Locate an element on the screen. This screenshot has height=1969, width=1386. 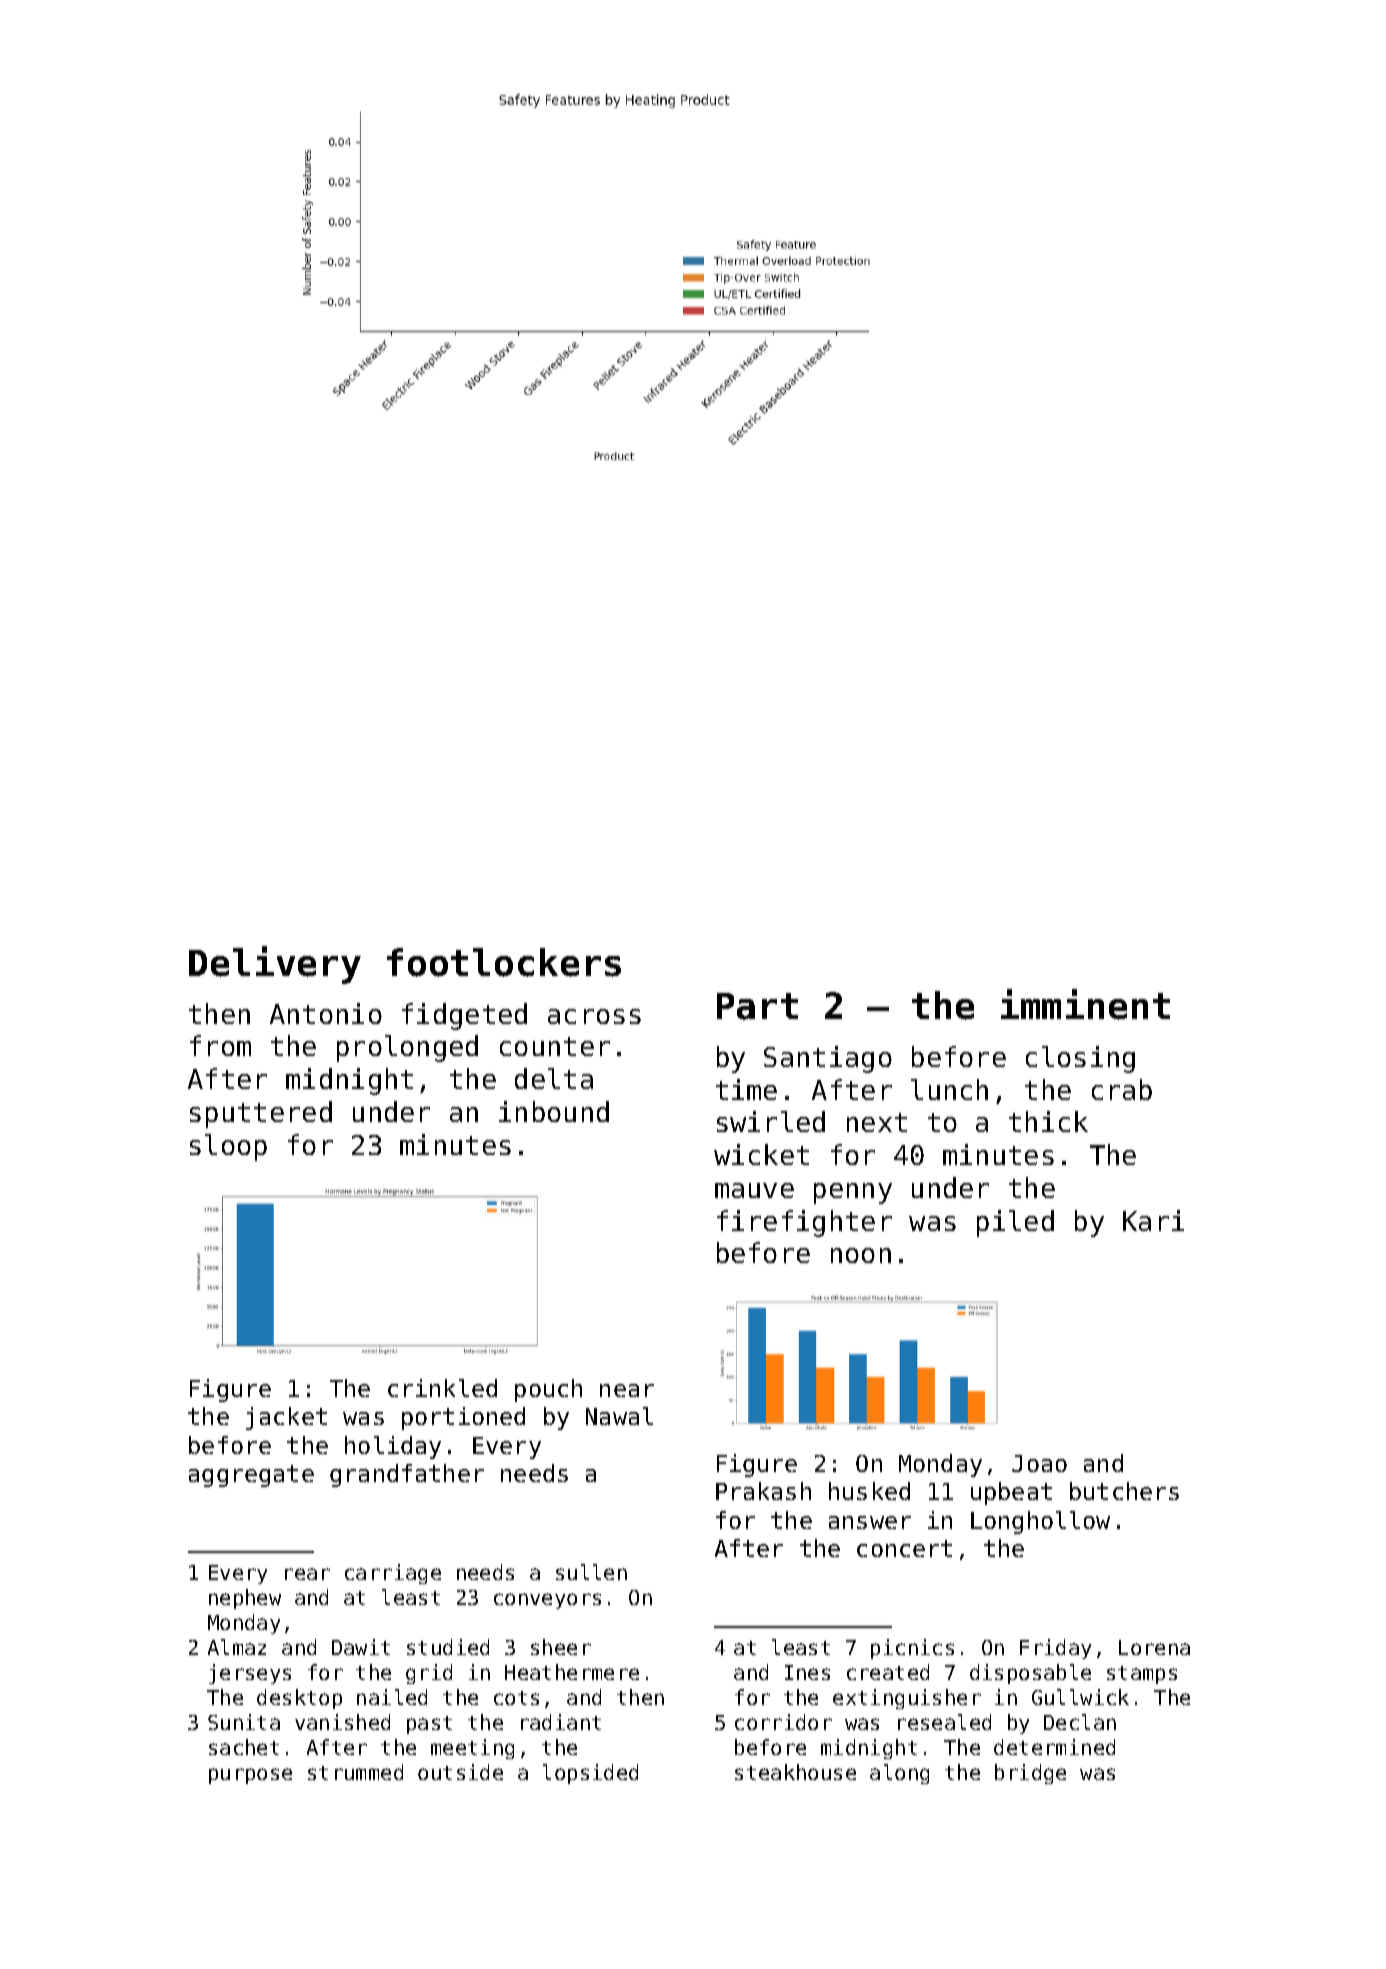
husked is located at coordinates (869, 1491).
